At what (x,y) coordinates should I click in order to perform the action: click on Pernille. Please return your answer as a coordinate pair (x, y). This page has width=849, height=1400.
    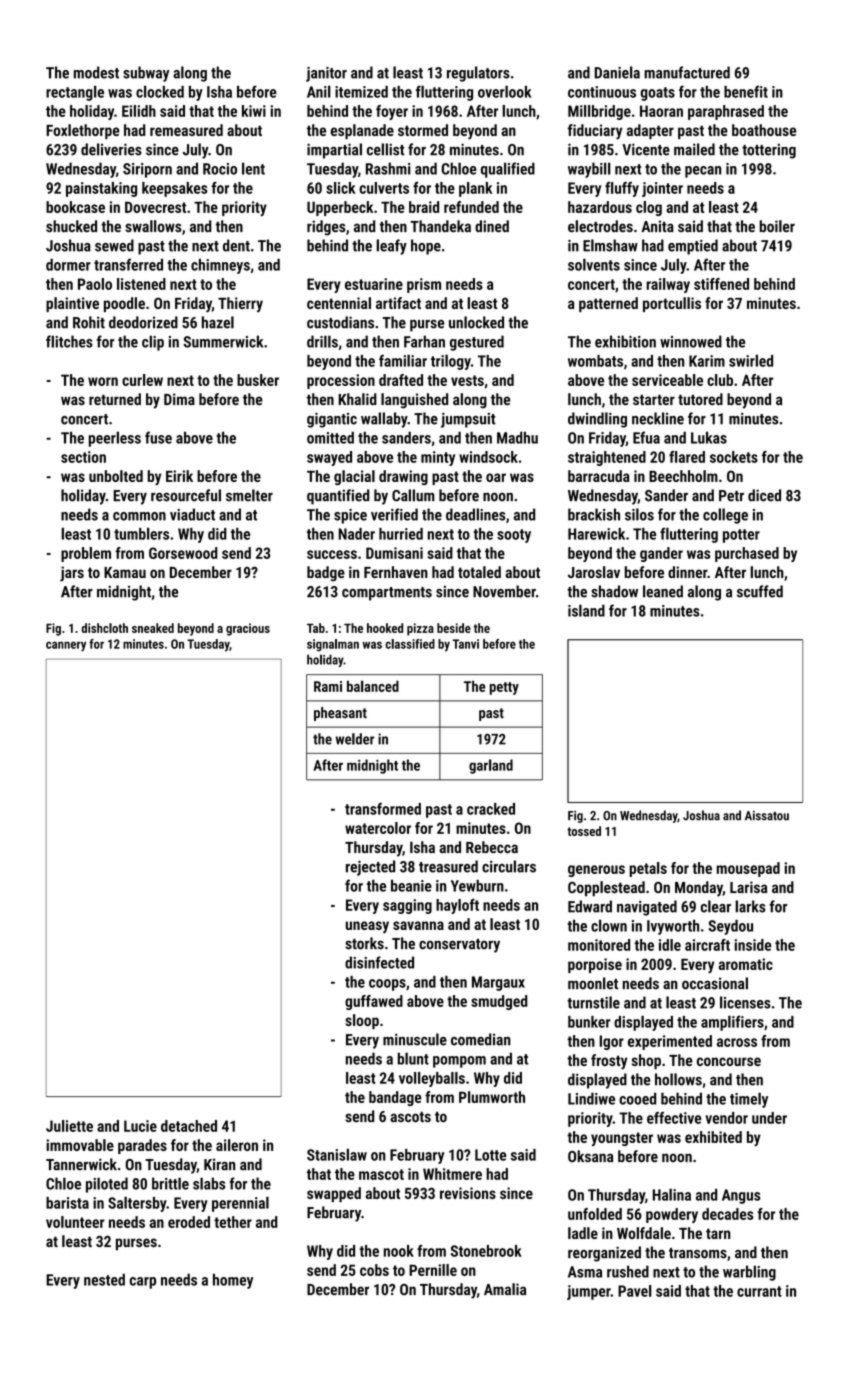
    Looking at the image, I should click on (433, 1270).
